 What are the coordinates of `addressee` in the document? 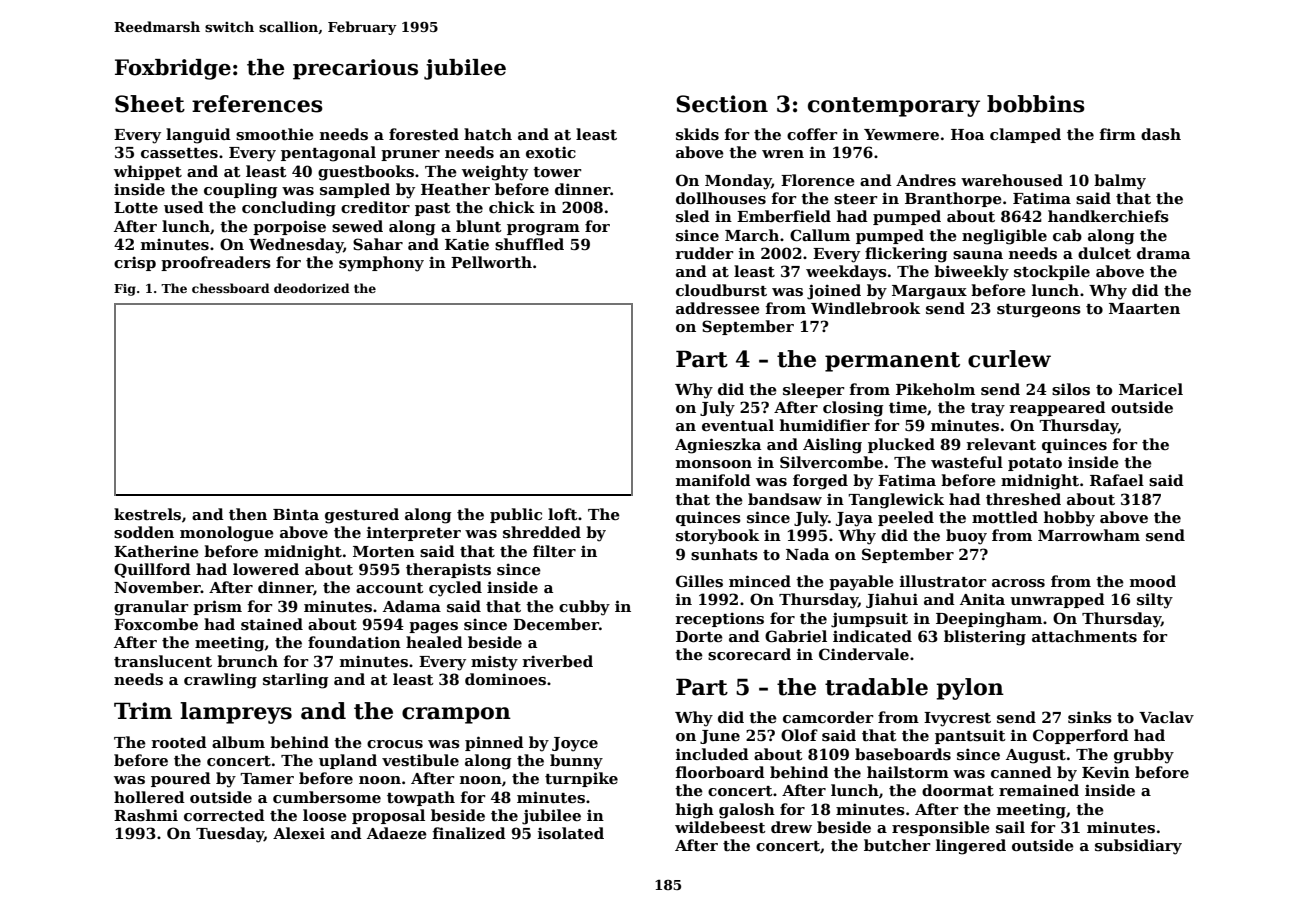 It's located at (718, 308).
